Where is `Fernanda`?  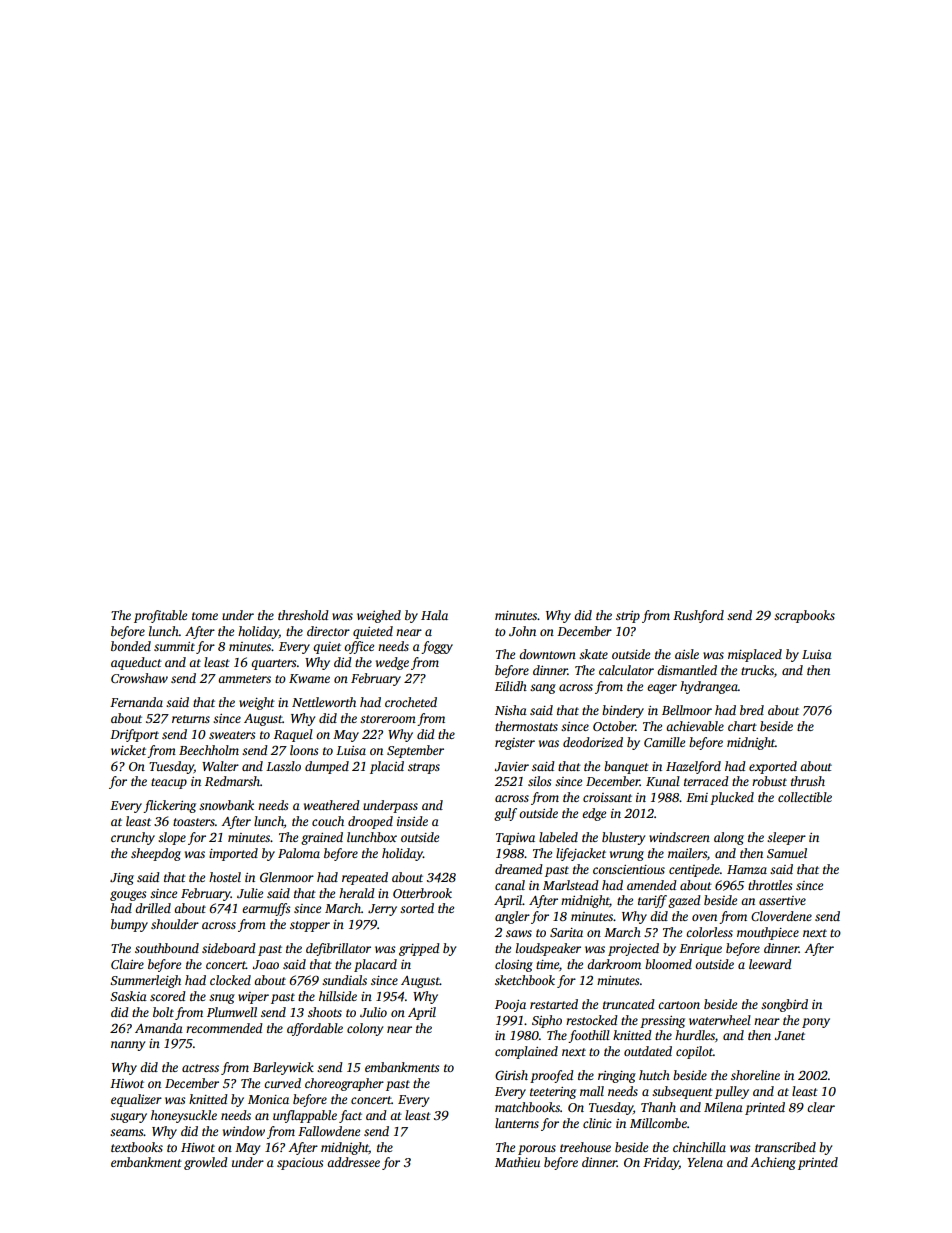
Fernanda is located at coordinates (136, 702).
